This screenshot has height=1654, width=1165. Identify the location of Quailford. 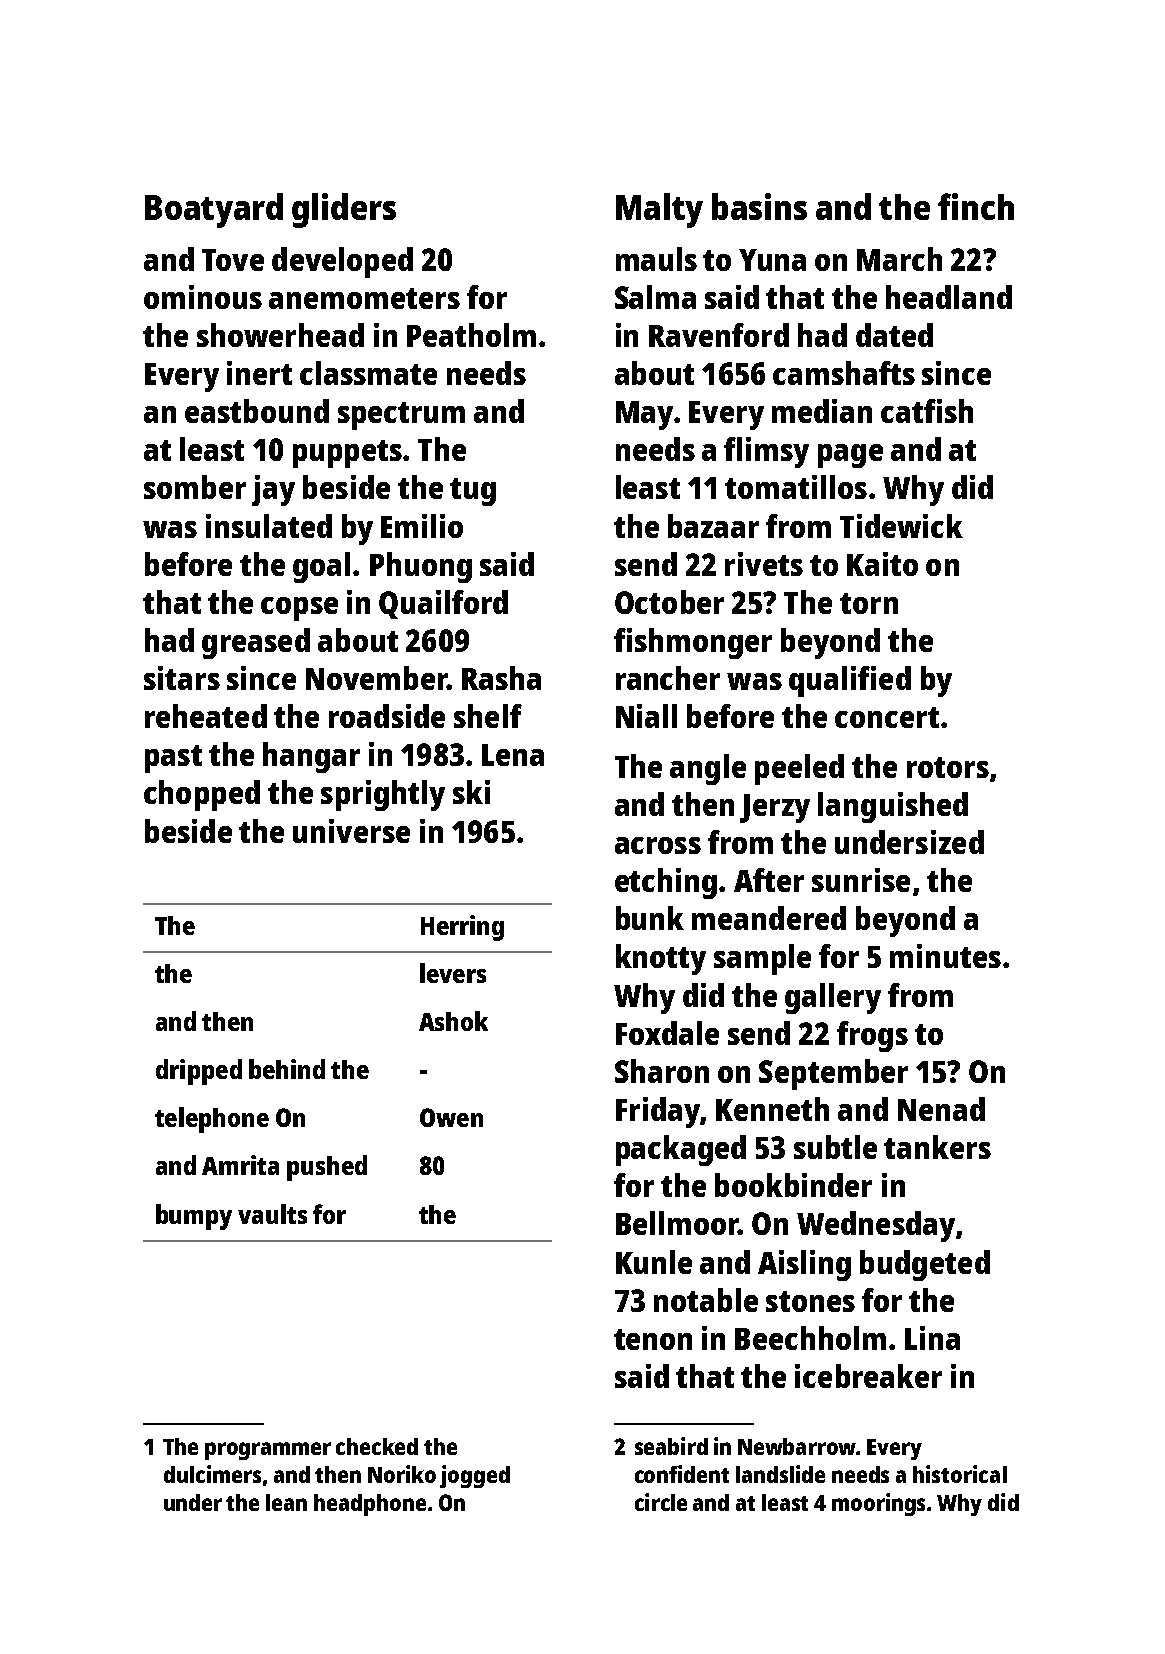
(443, 604).
